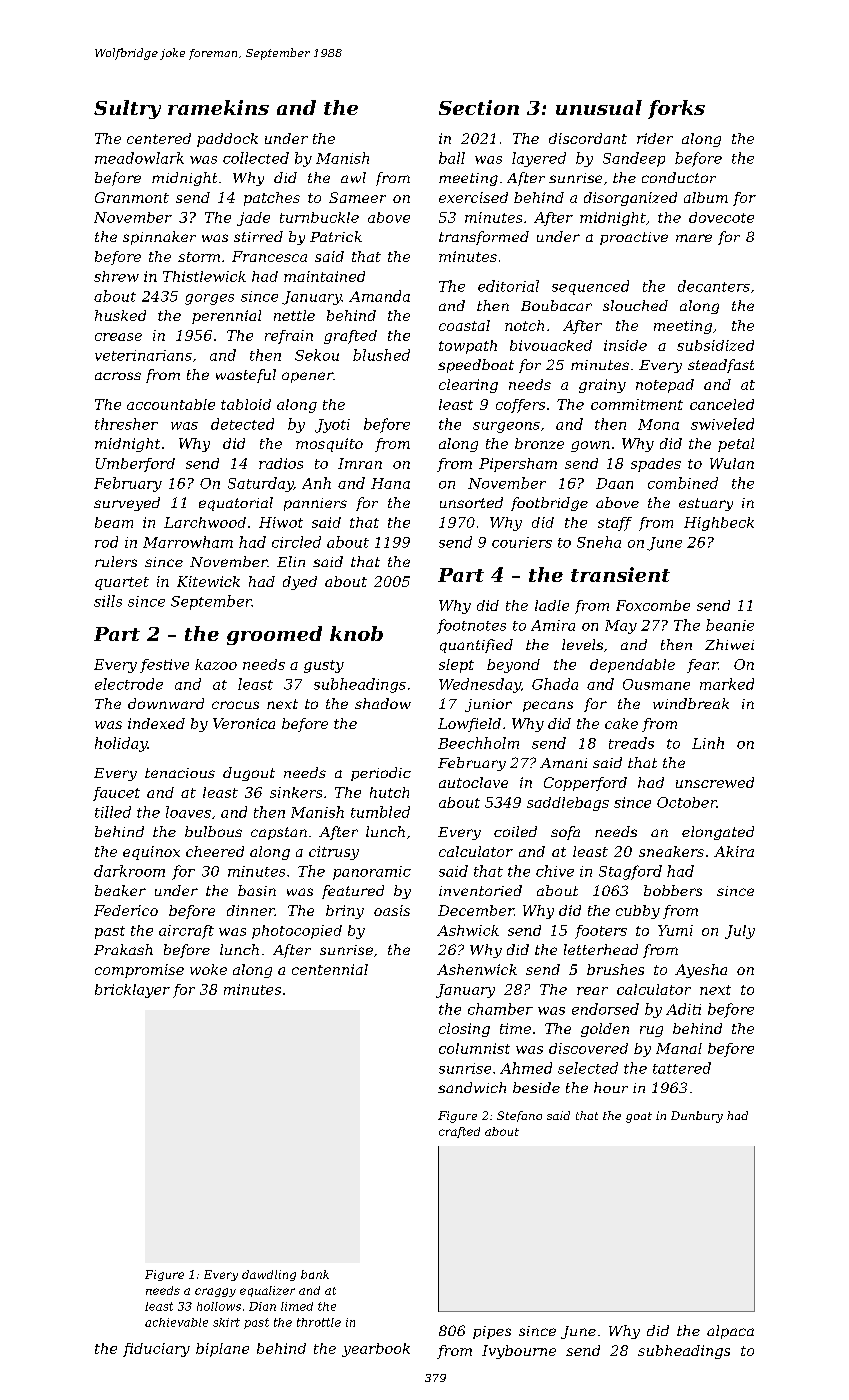  Describe the element at coordinates (127, 109) in the screenshot. I see `Sultry` at that location.
